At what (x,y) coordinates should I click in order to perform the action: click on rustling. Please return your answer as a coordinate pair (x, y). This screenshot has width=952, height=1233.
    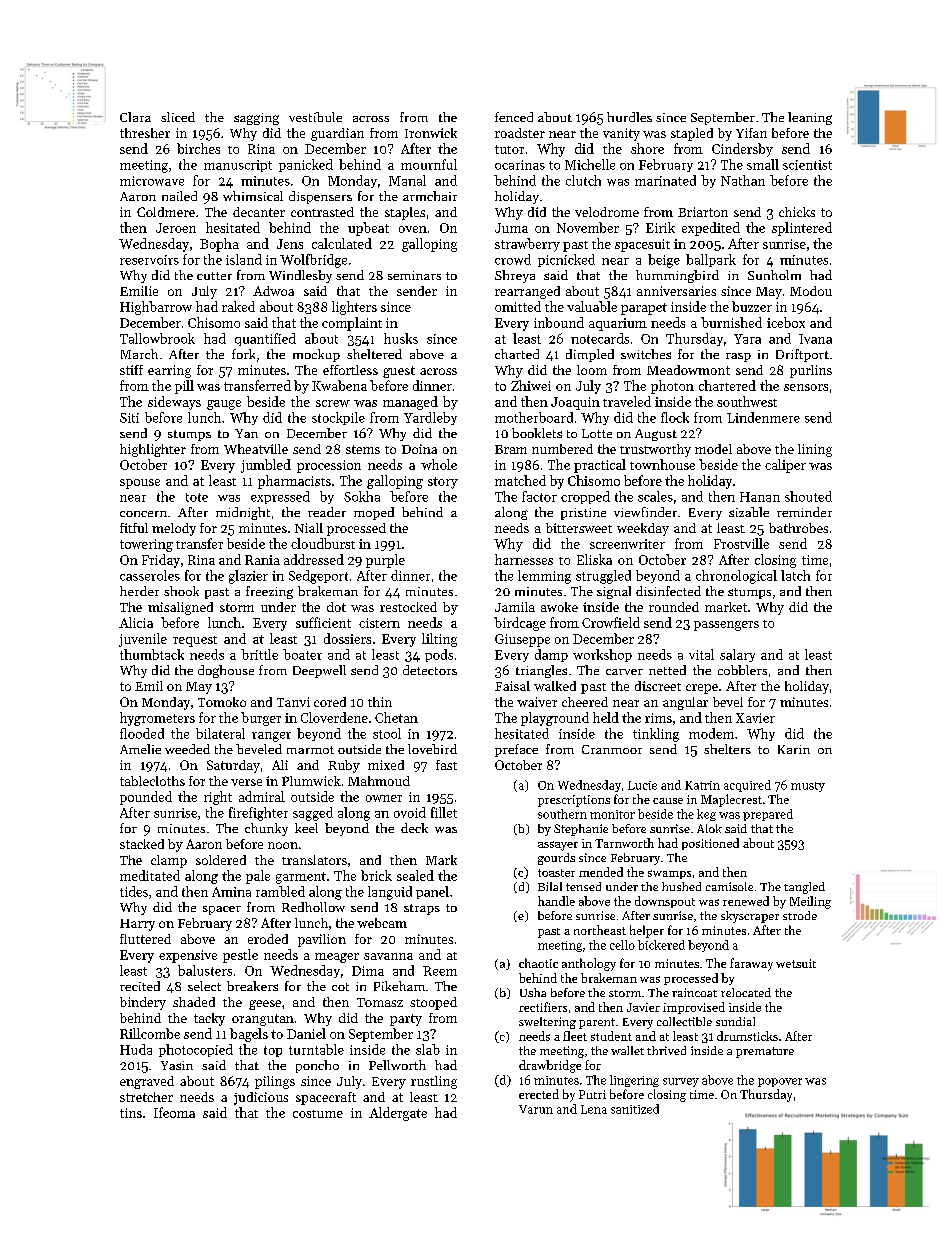
    Looking at the image, I should click on (434, 1082).
